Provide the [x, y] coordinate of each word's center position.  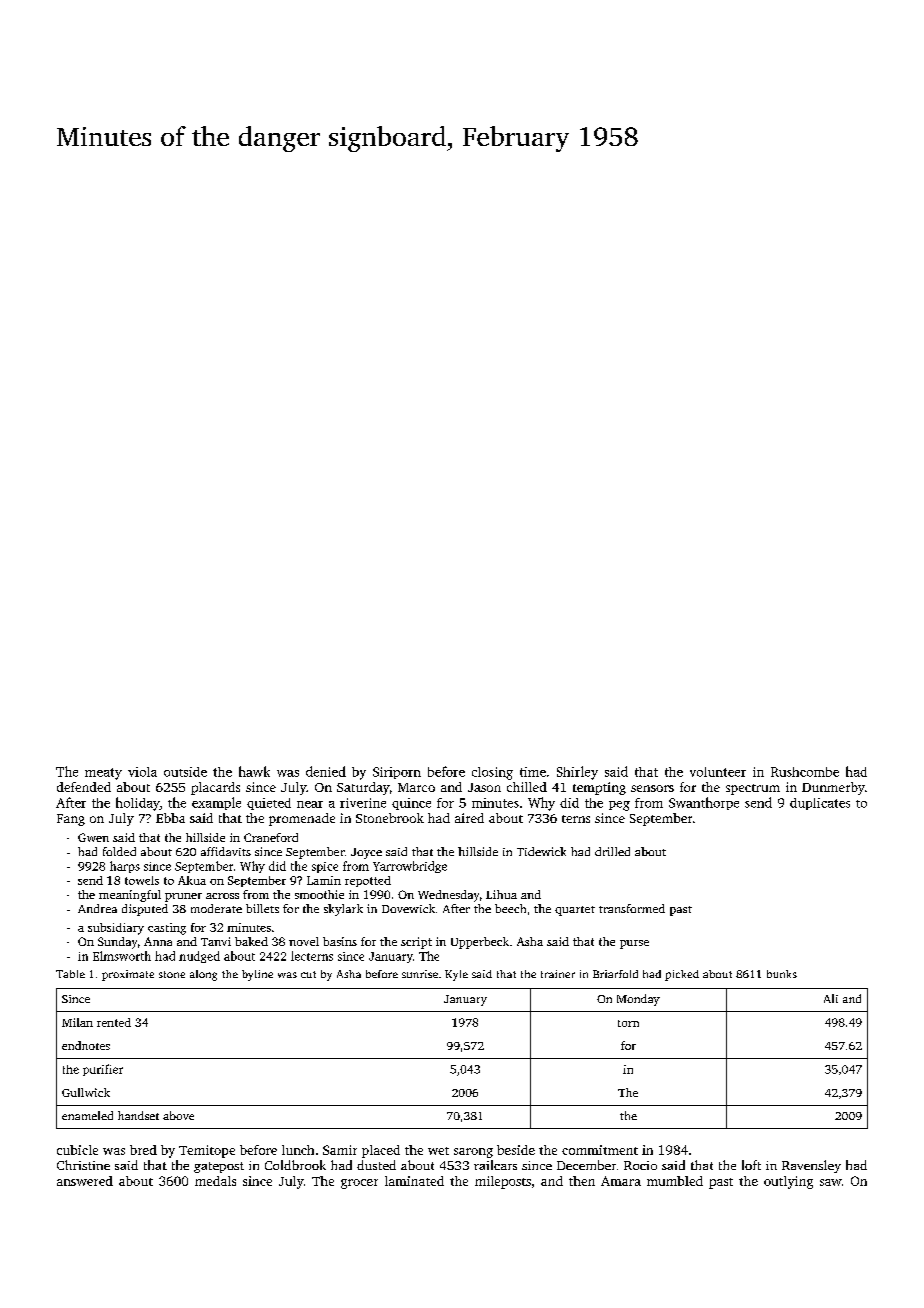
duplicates [820, 804]
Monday [638, 1000]
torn [628, 1023]
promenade [302, 819]
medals [215, 1181]
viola [142, 772]
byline [257, 975]
